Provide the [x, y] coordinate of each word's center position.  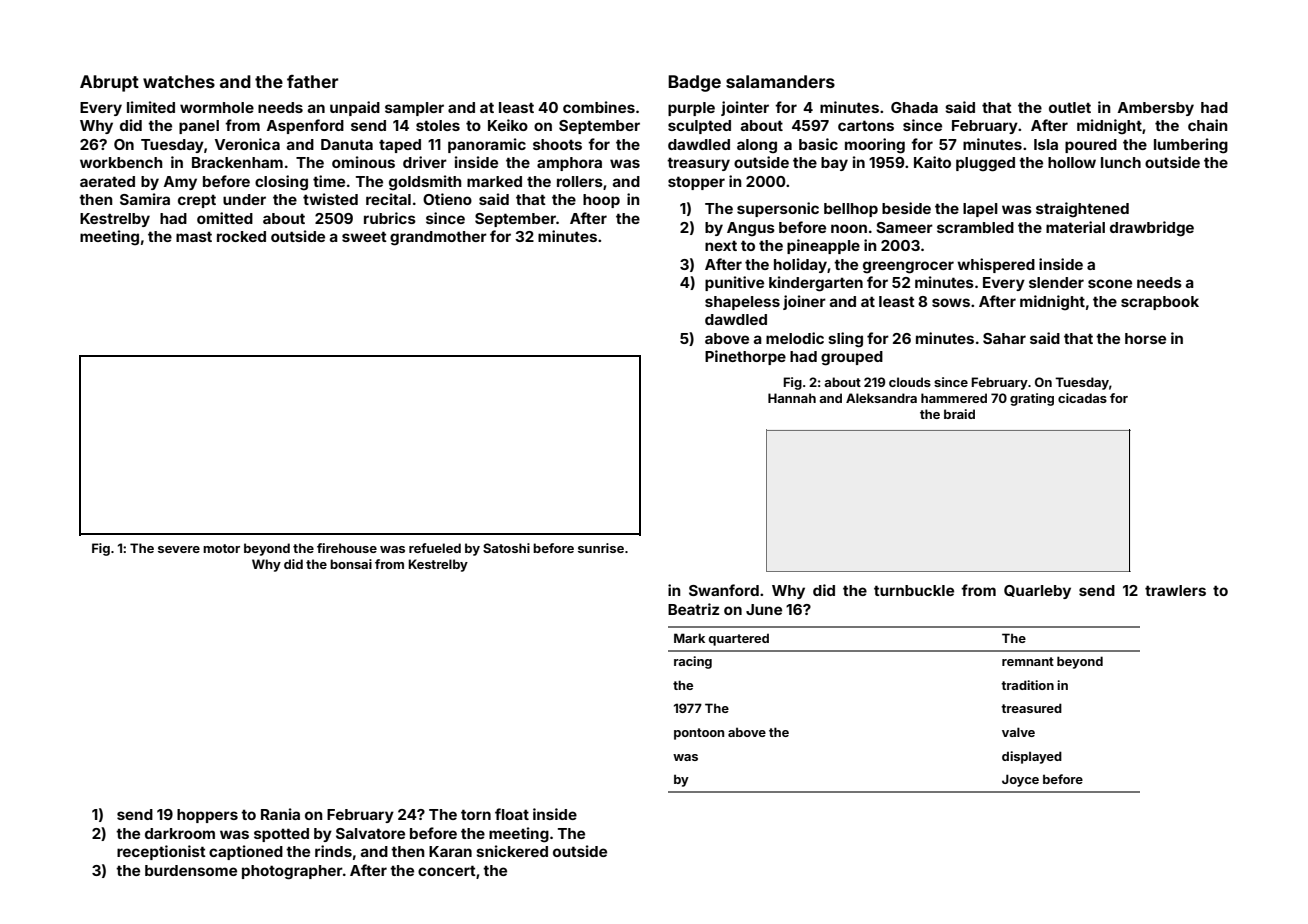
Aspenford [305, 126]
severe [179, 549]
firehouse [347, 548]
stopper [696, 183]
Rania [280, 814]
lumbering [1191, 146]
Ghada [914, 107]
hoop [601, 201]
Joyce [1020, 780]
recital [388, 199]
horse [1145, 338]
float [512, 814]
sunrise [601, 548]
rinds [333, 851]
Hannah [792, 398]
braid [959, 414]
